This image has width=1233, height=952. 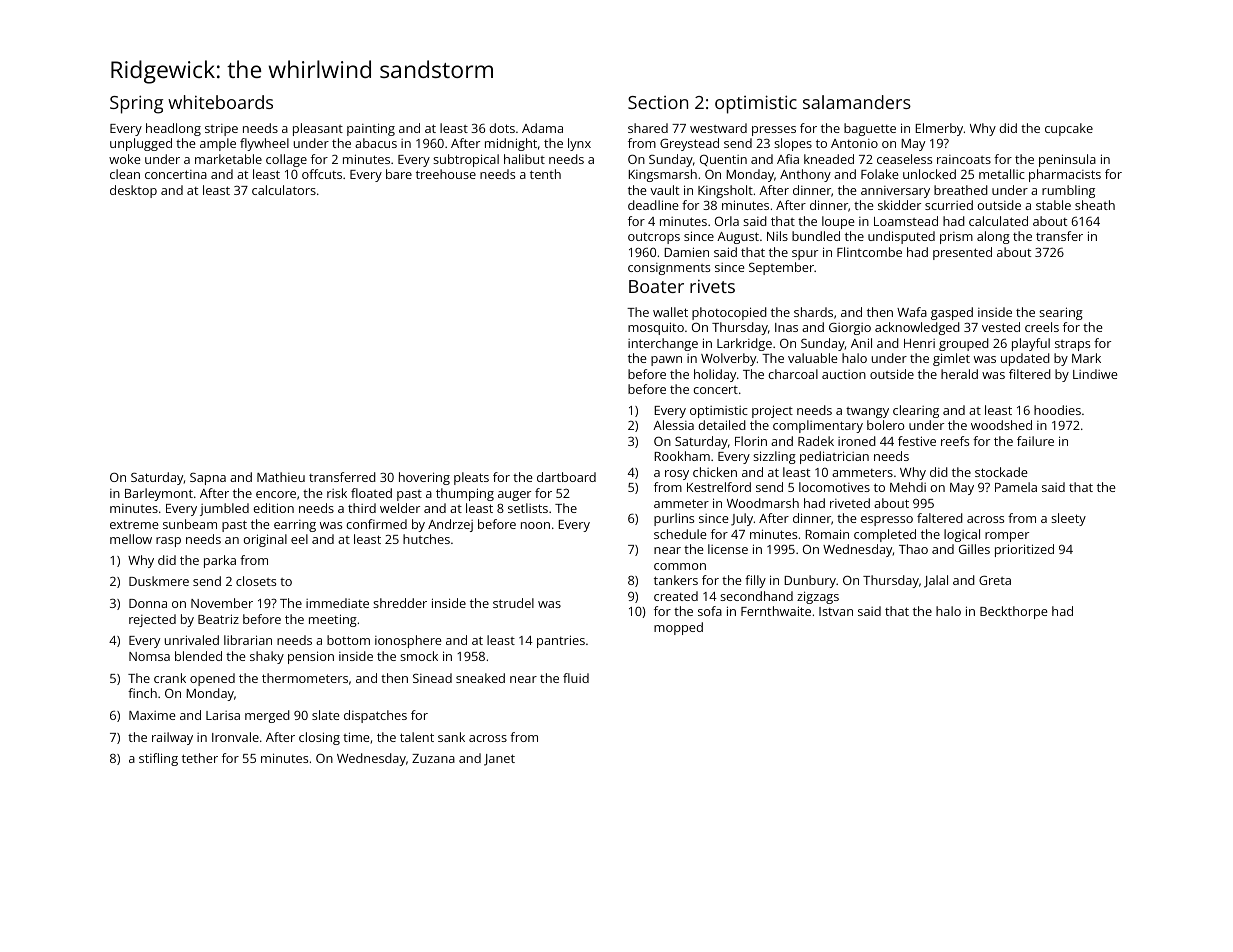 I want to click on Janet, so click(x=499, y=760).
